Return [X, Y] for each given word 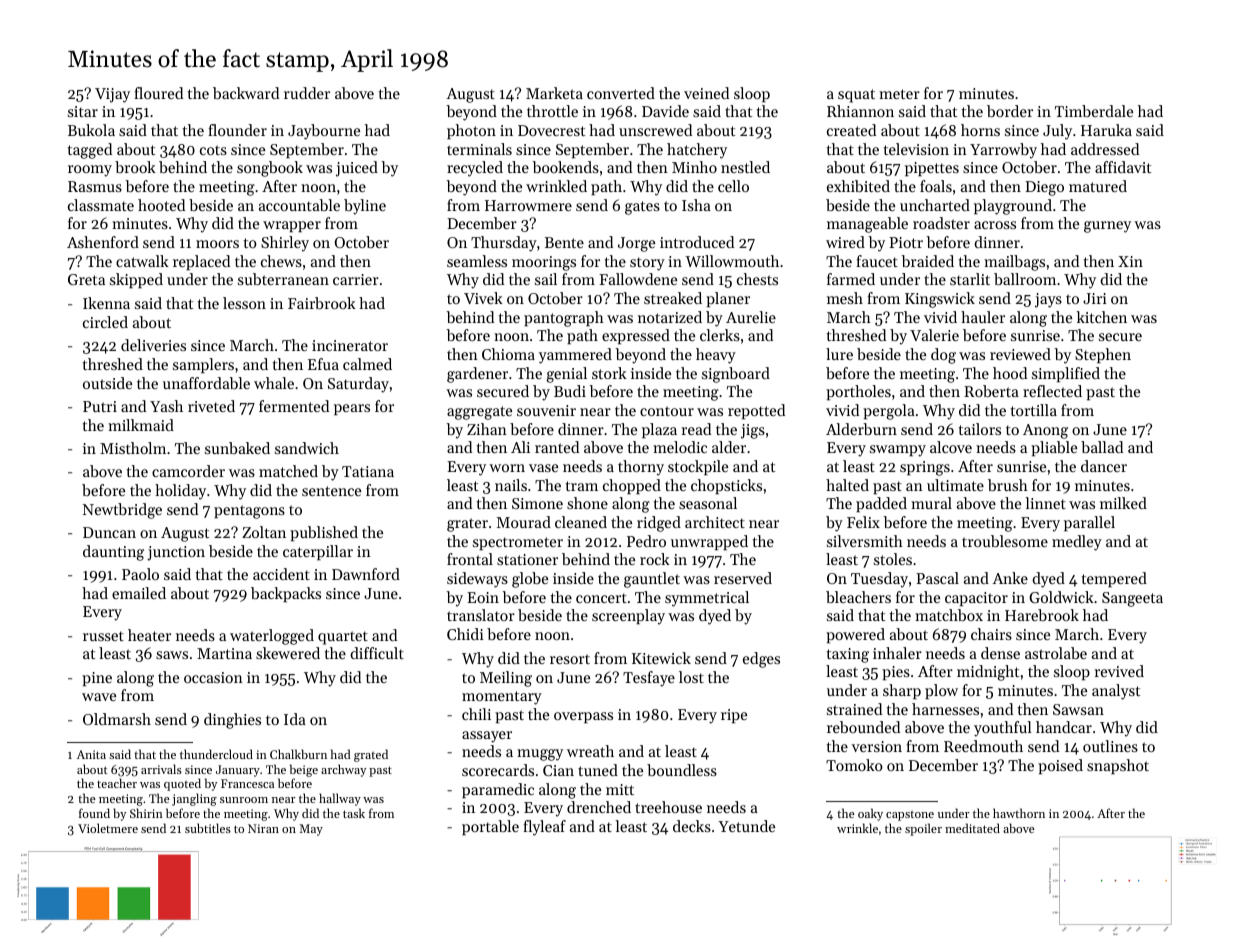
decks [692, 826]
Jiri [1095, 298]
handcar [1064, 727]
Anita [91, 754]
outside [107, 383]
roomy [90, 171]
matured [1098, 186]
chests [757, 279]
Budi [570, 391]
